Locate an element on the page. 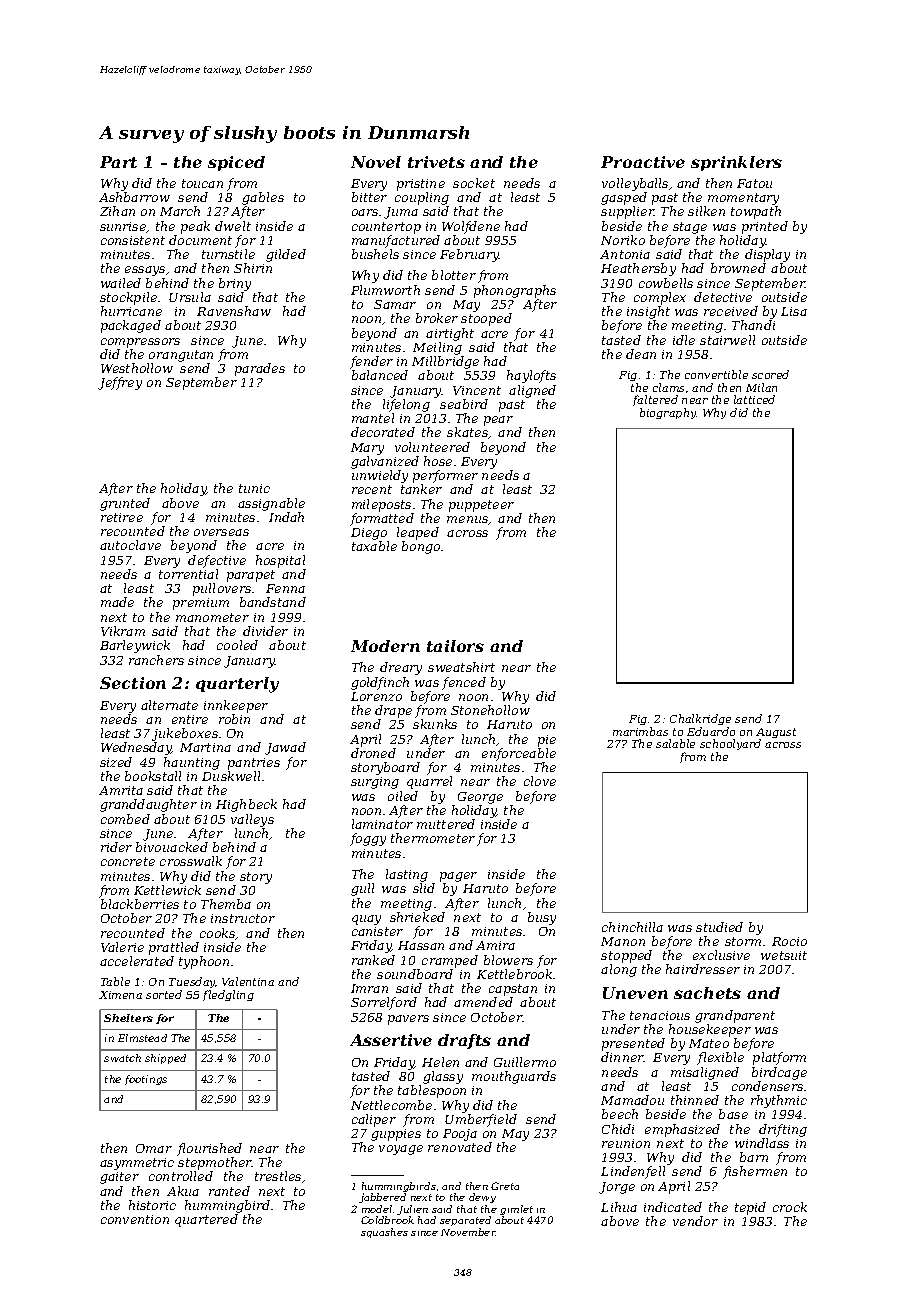  bookstall is located at coordinates (153, 776).
